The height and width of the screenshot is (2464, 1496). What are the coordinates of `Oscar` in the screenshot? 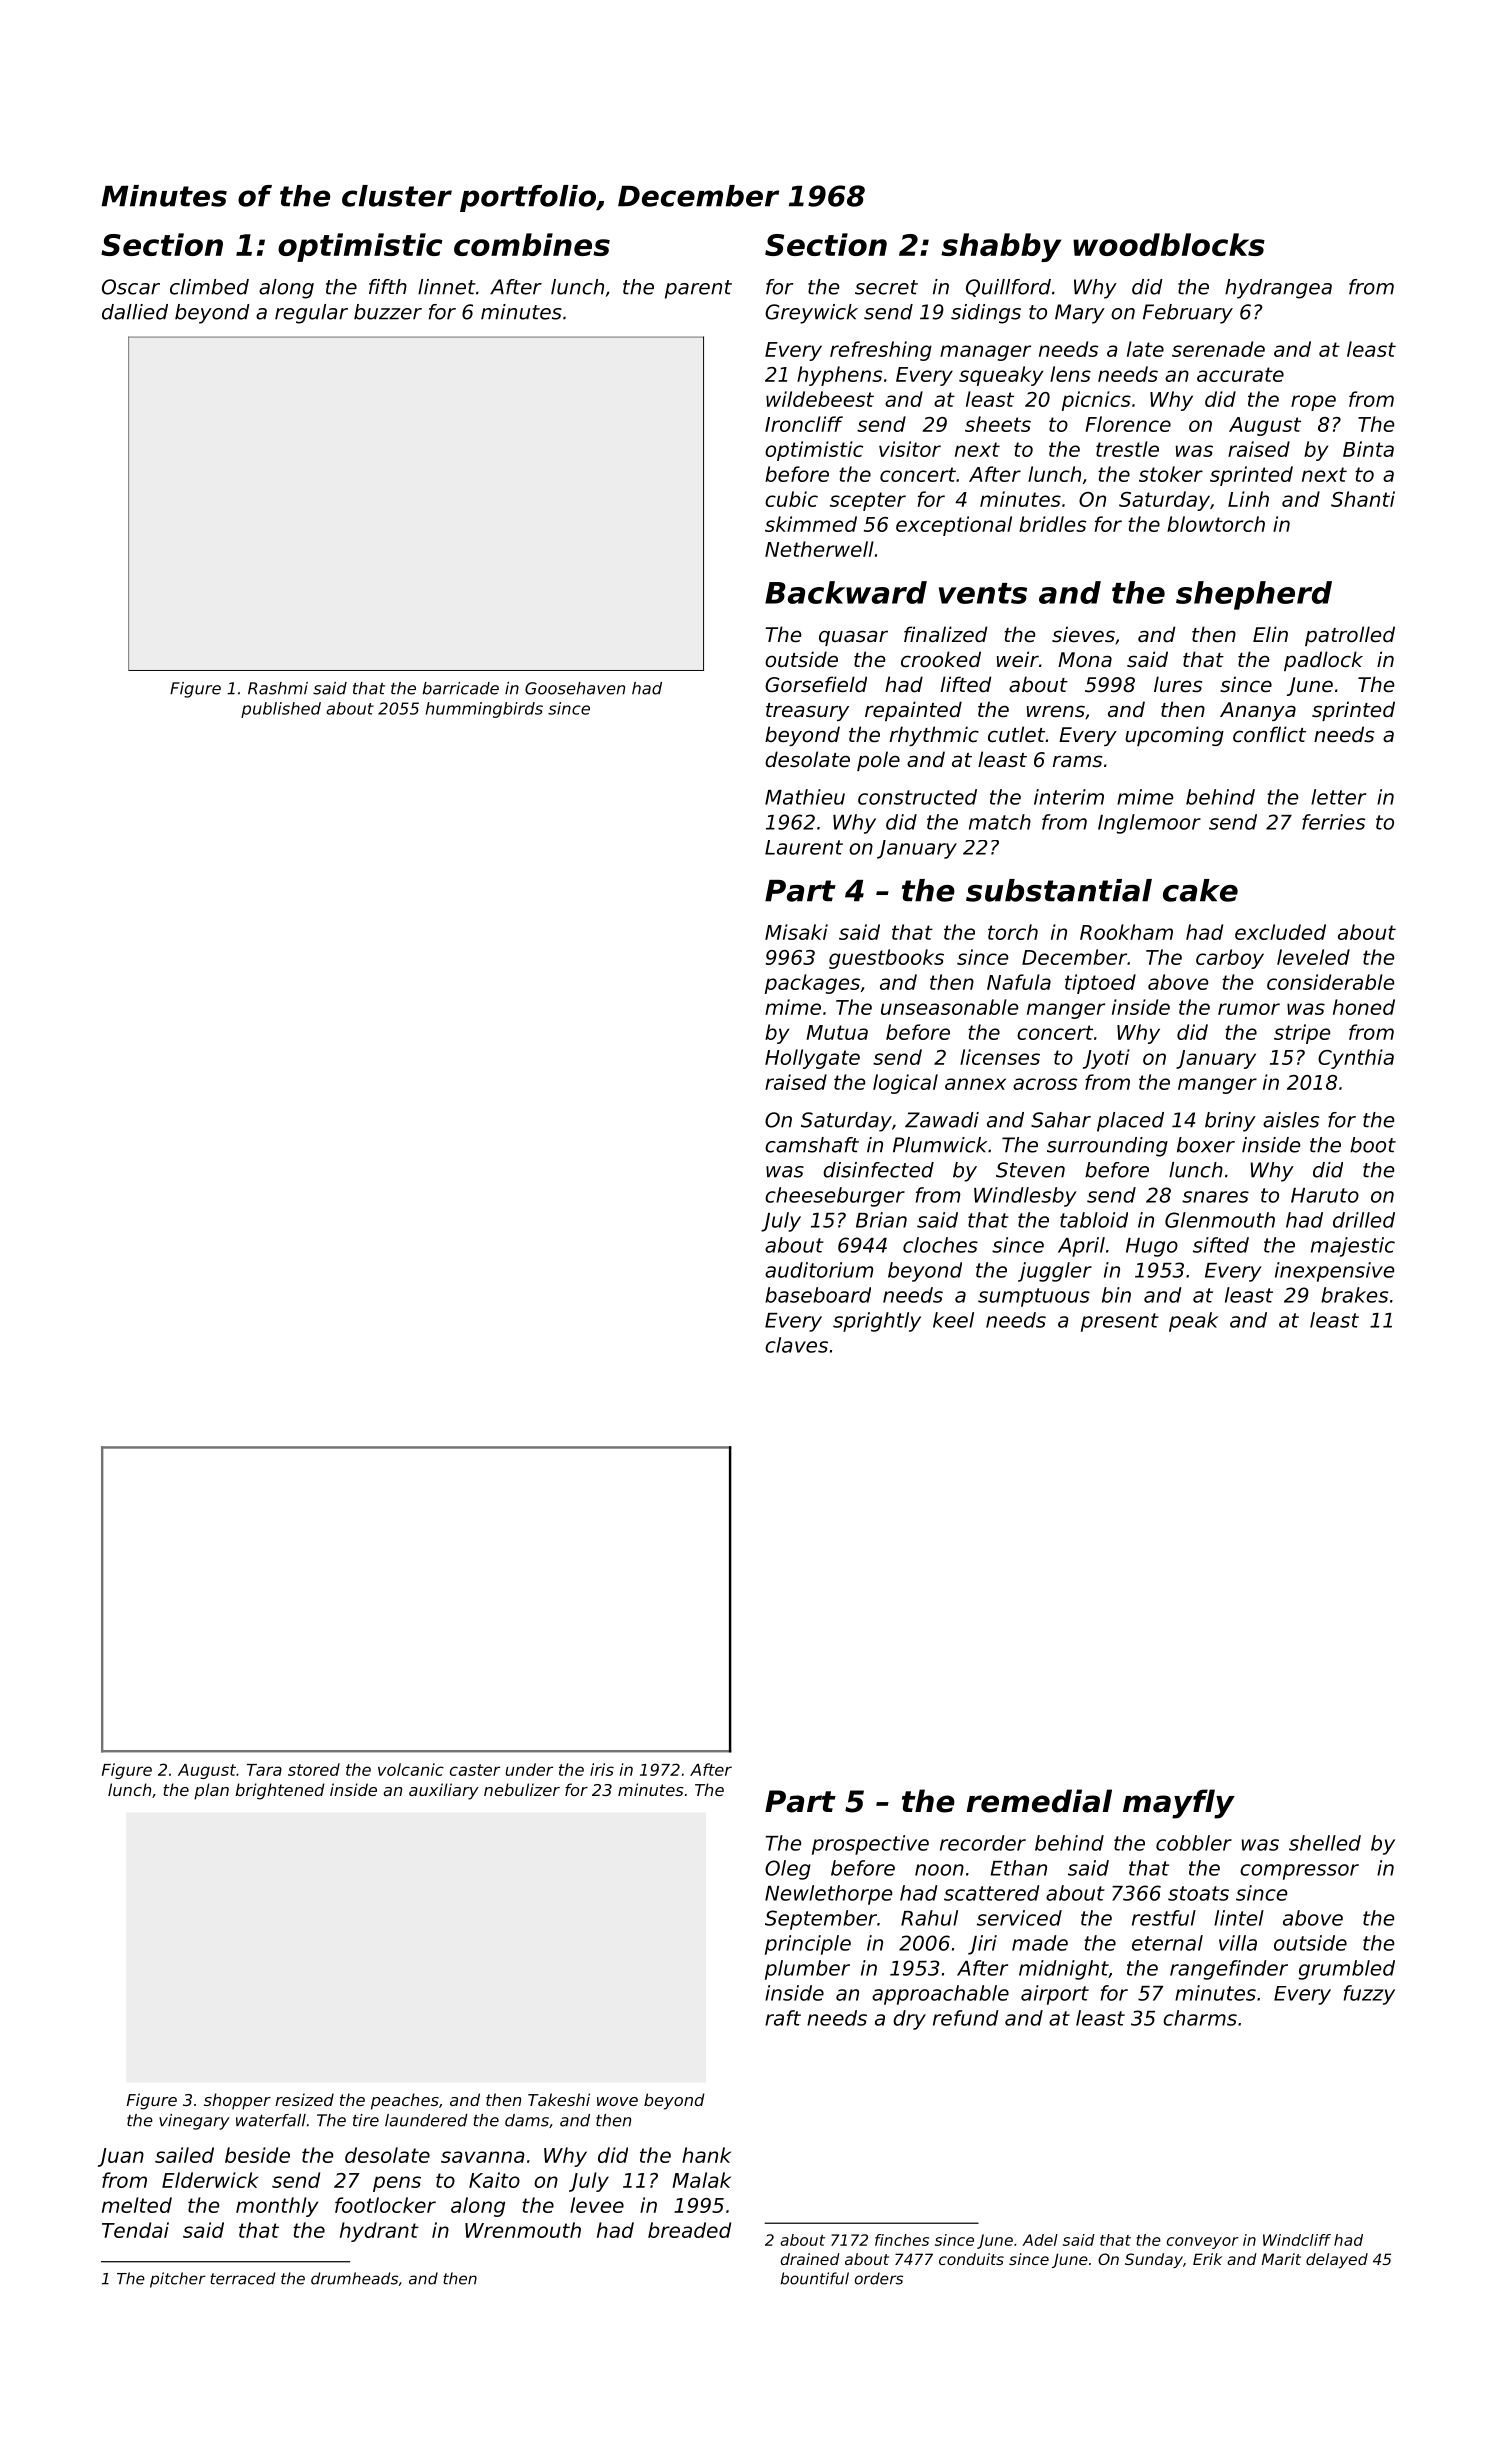 It's located at (131, 287).
